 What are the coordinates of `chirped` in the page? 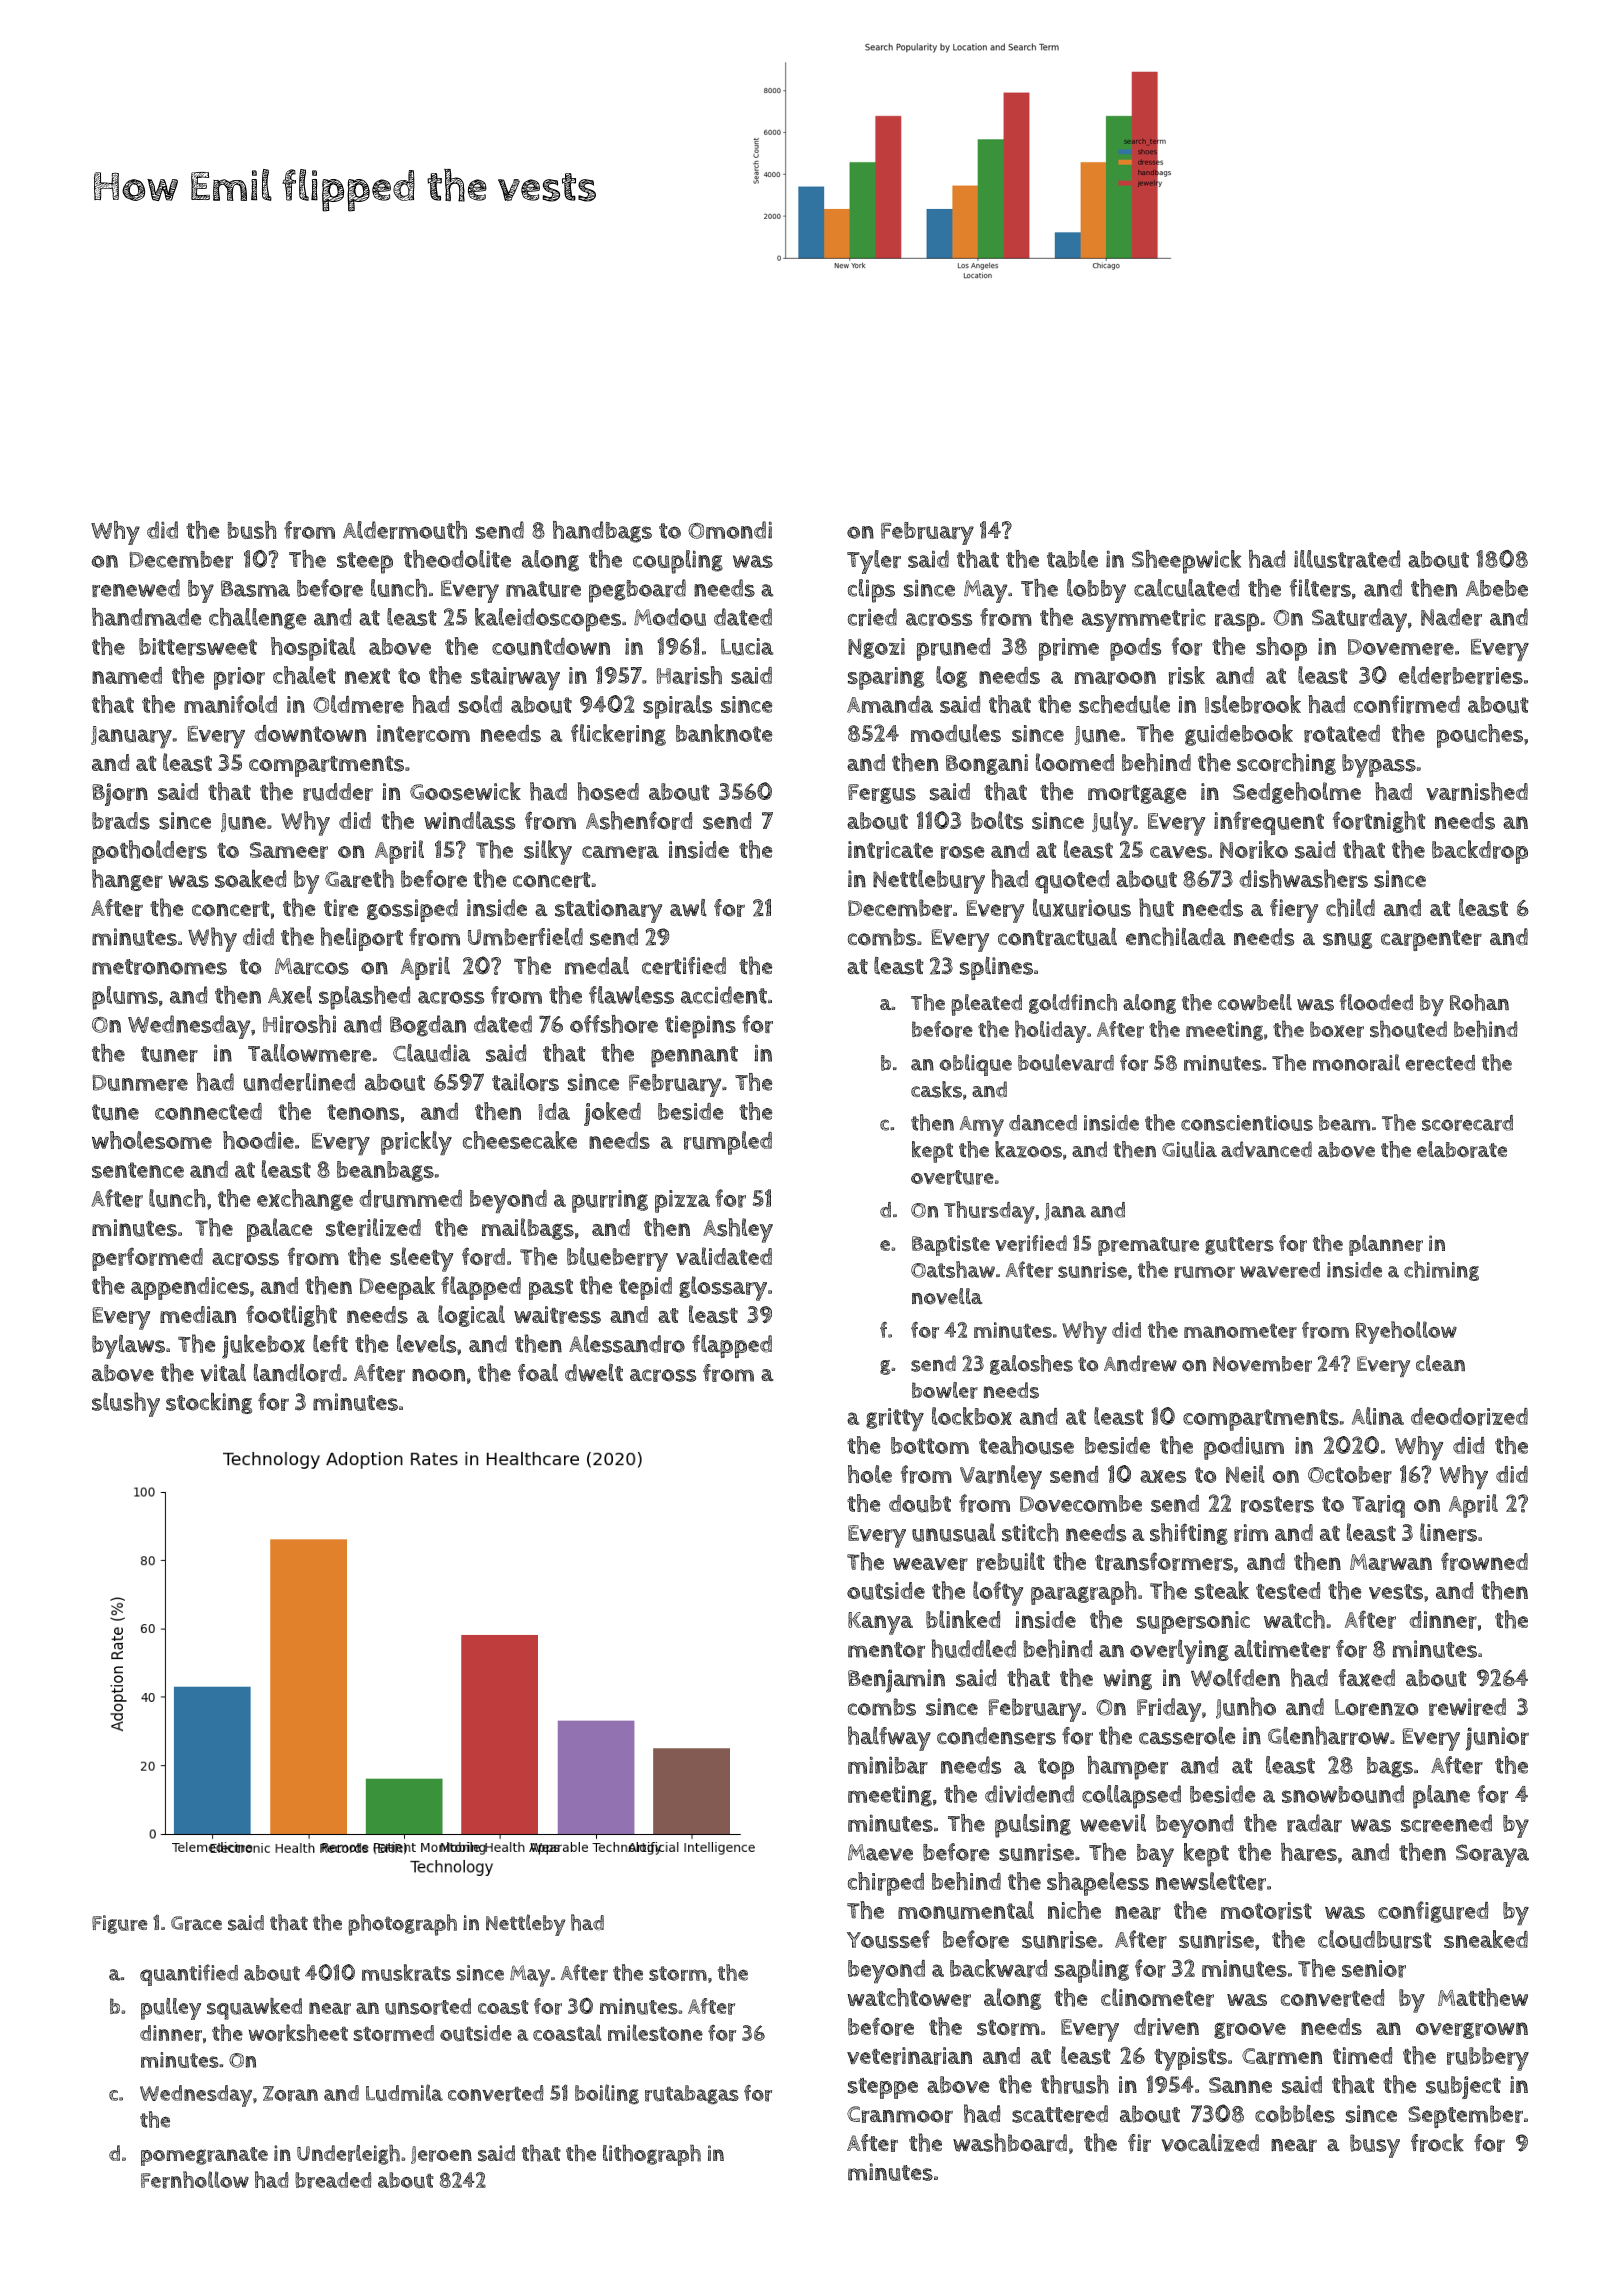 It's located at (886, 1884).
